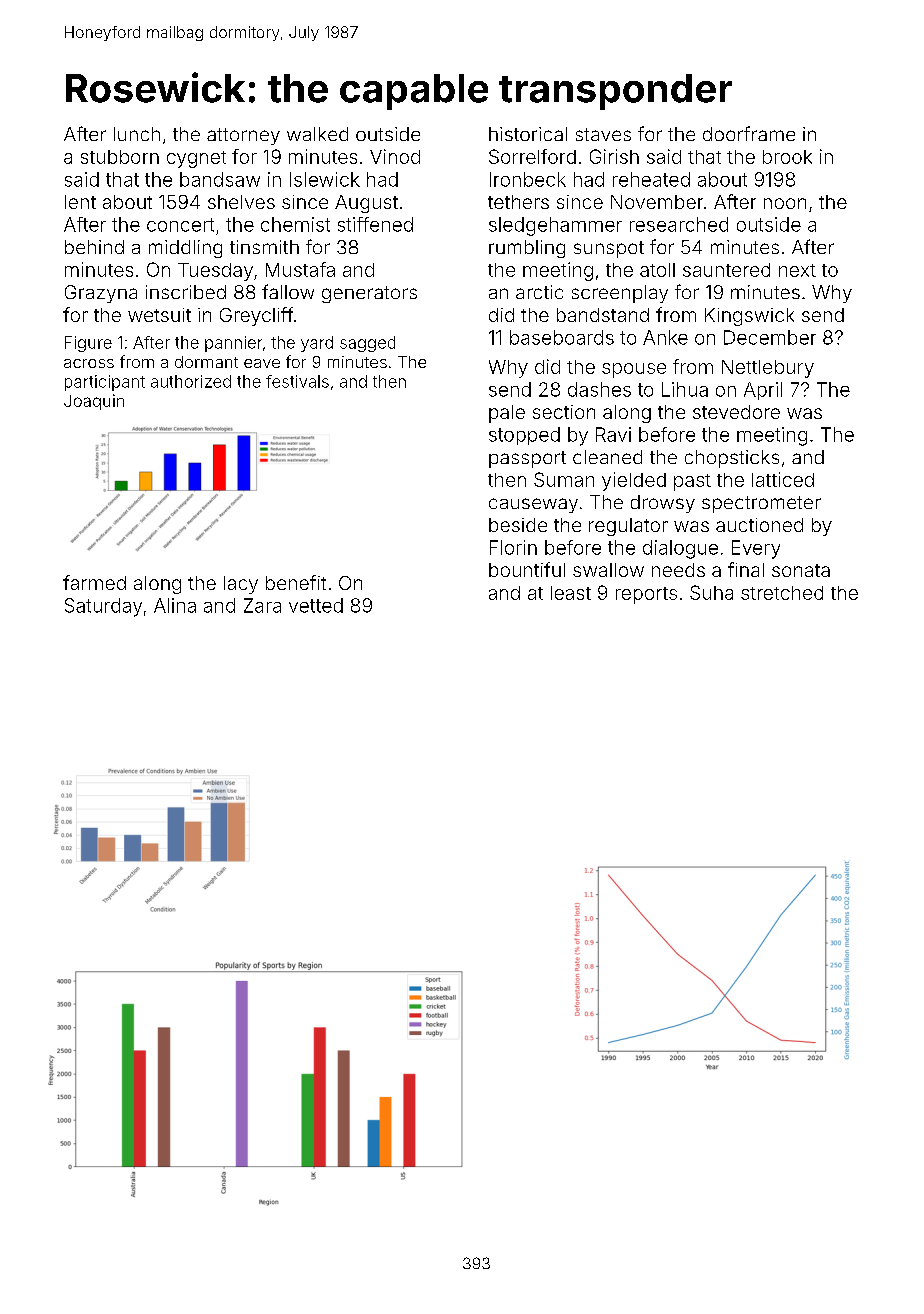 Image resolution: width=924 pixels, height=1314 pixels. I want to click on lacy, so click(241, 585).
